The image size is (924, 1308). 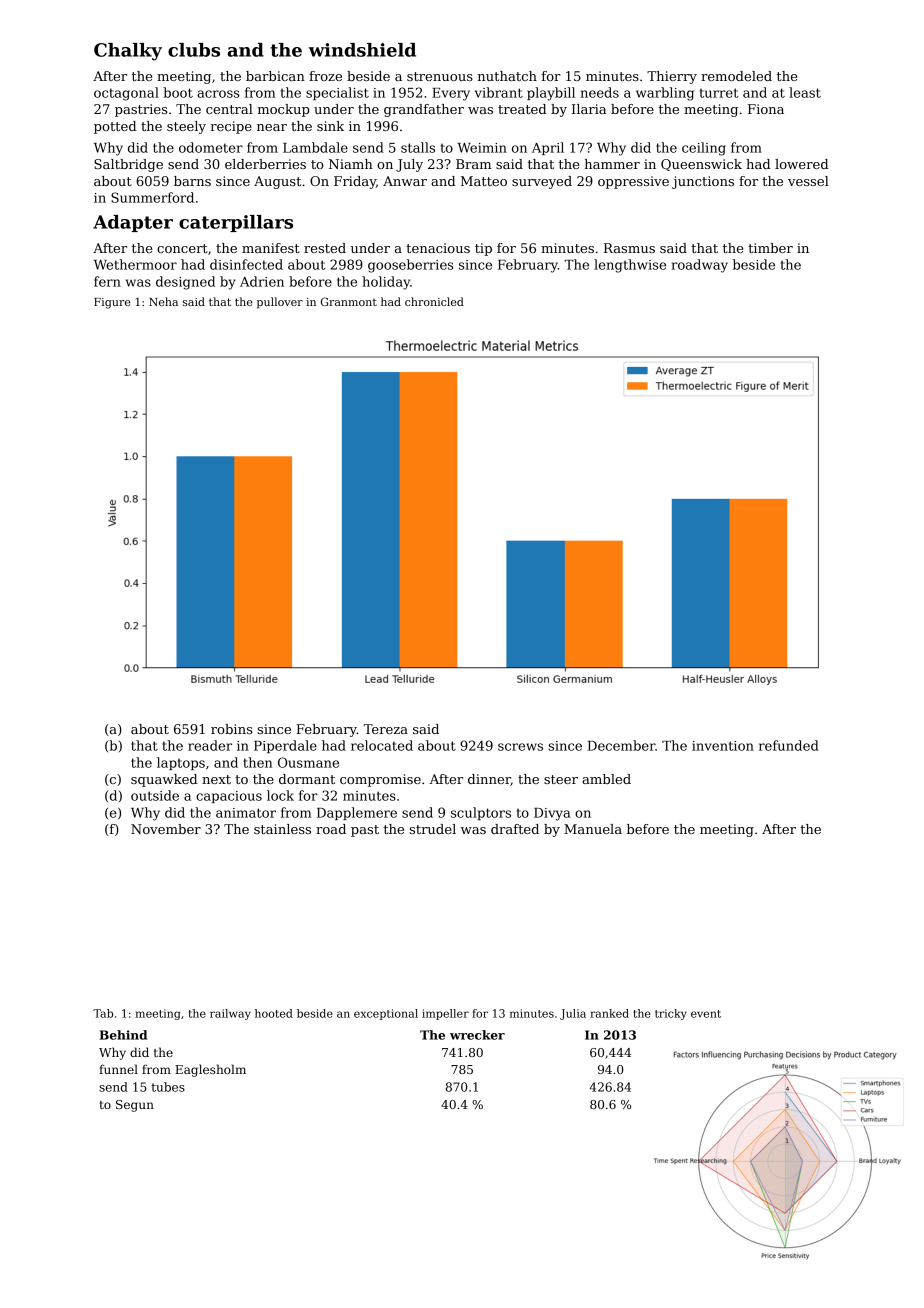 I want to click on vibrant, so click(x=499, y=92).
